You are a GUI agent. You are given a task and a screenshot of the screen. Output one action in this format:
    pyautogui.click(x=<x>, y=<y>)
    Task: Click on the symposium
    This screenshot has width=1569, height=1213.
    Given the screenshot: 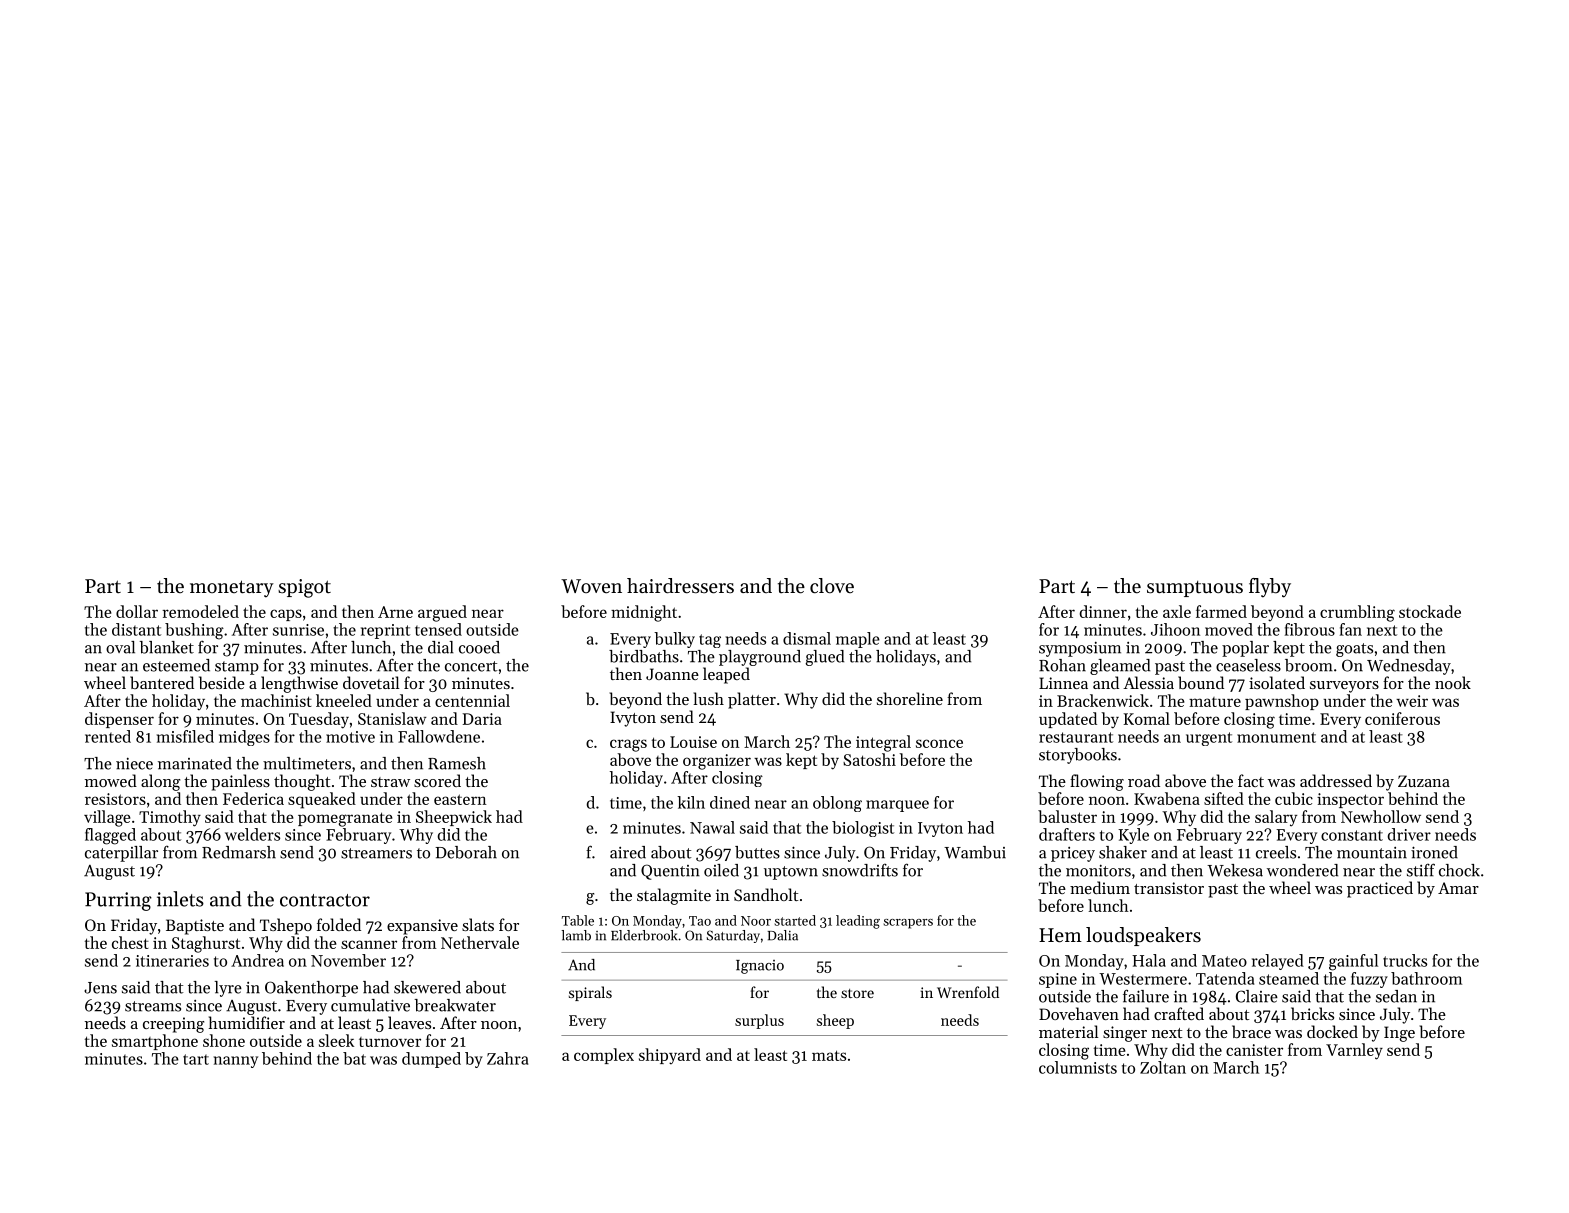 What is the action you would take?
    pyautogui.click(x=1080, y=649)
